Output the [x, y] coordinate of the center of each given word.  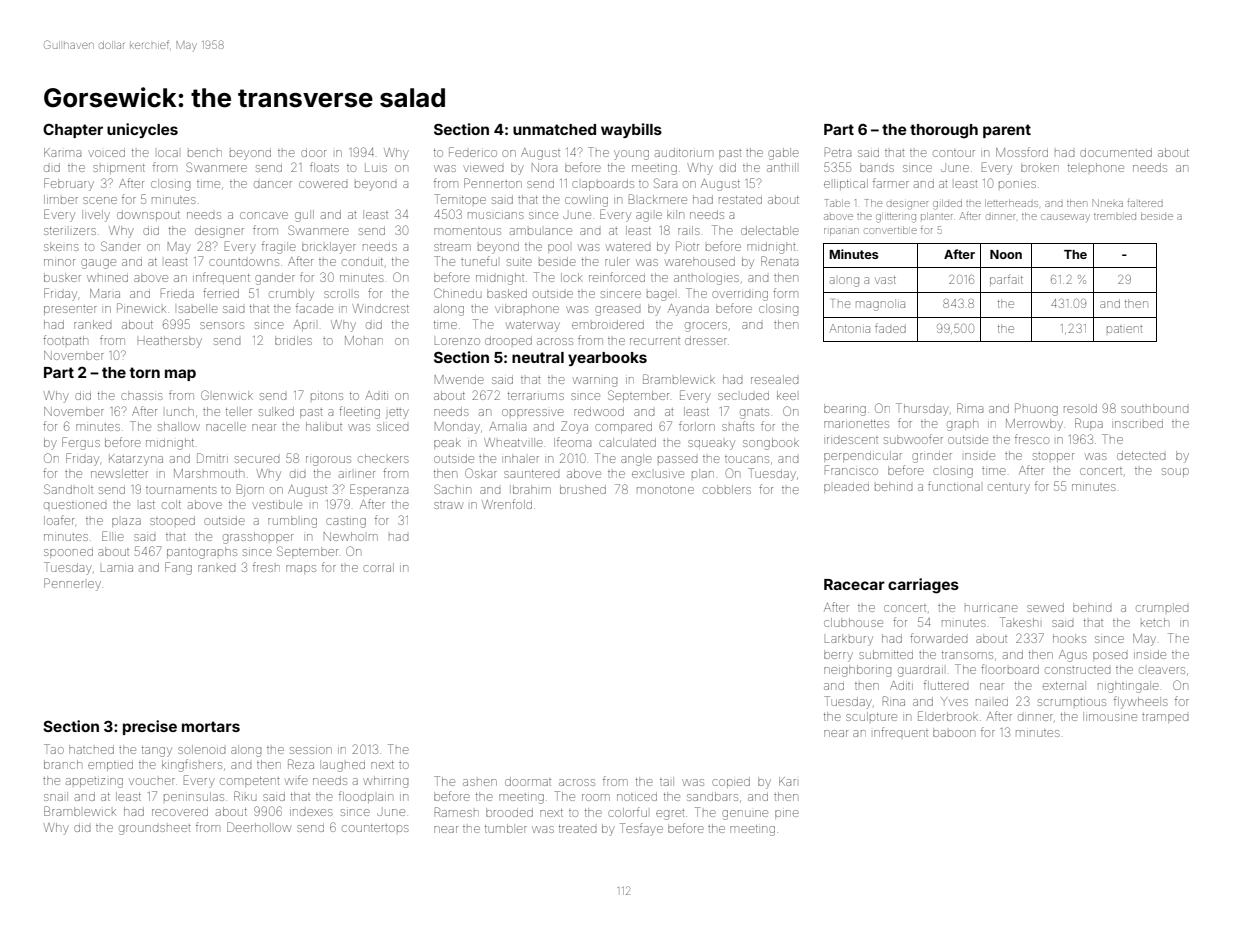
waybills [631, 130]
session [311, 750]
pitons [327, 396]
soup [1175, 472]
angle [636, 460]
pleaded [846, 488]
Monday [457, 428]
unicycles [142, 130]
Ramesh [457, 812]
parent [1007, 131]
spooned [68, 553]
